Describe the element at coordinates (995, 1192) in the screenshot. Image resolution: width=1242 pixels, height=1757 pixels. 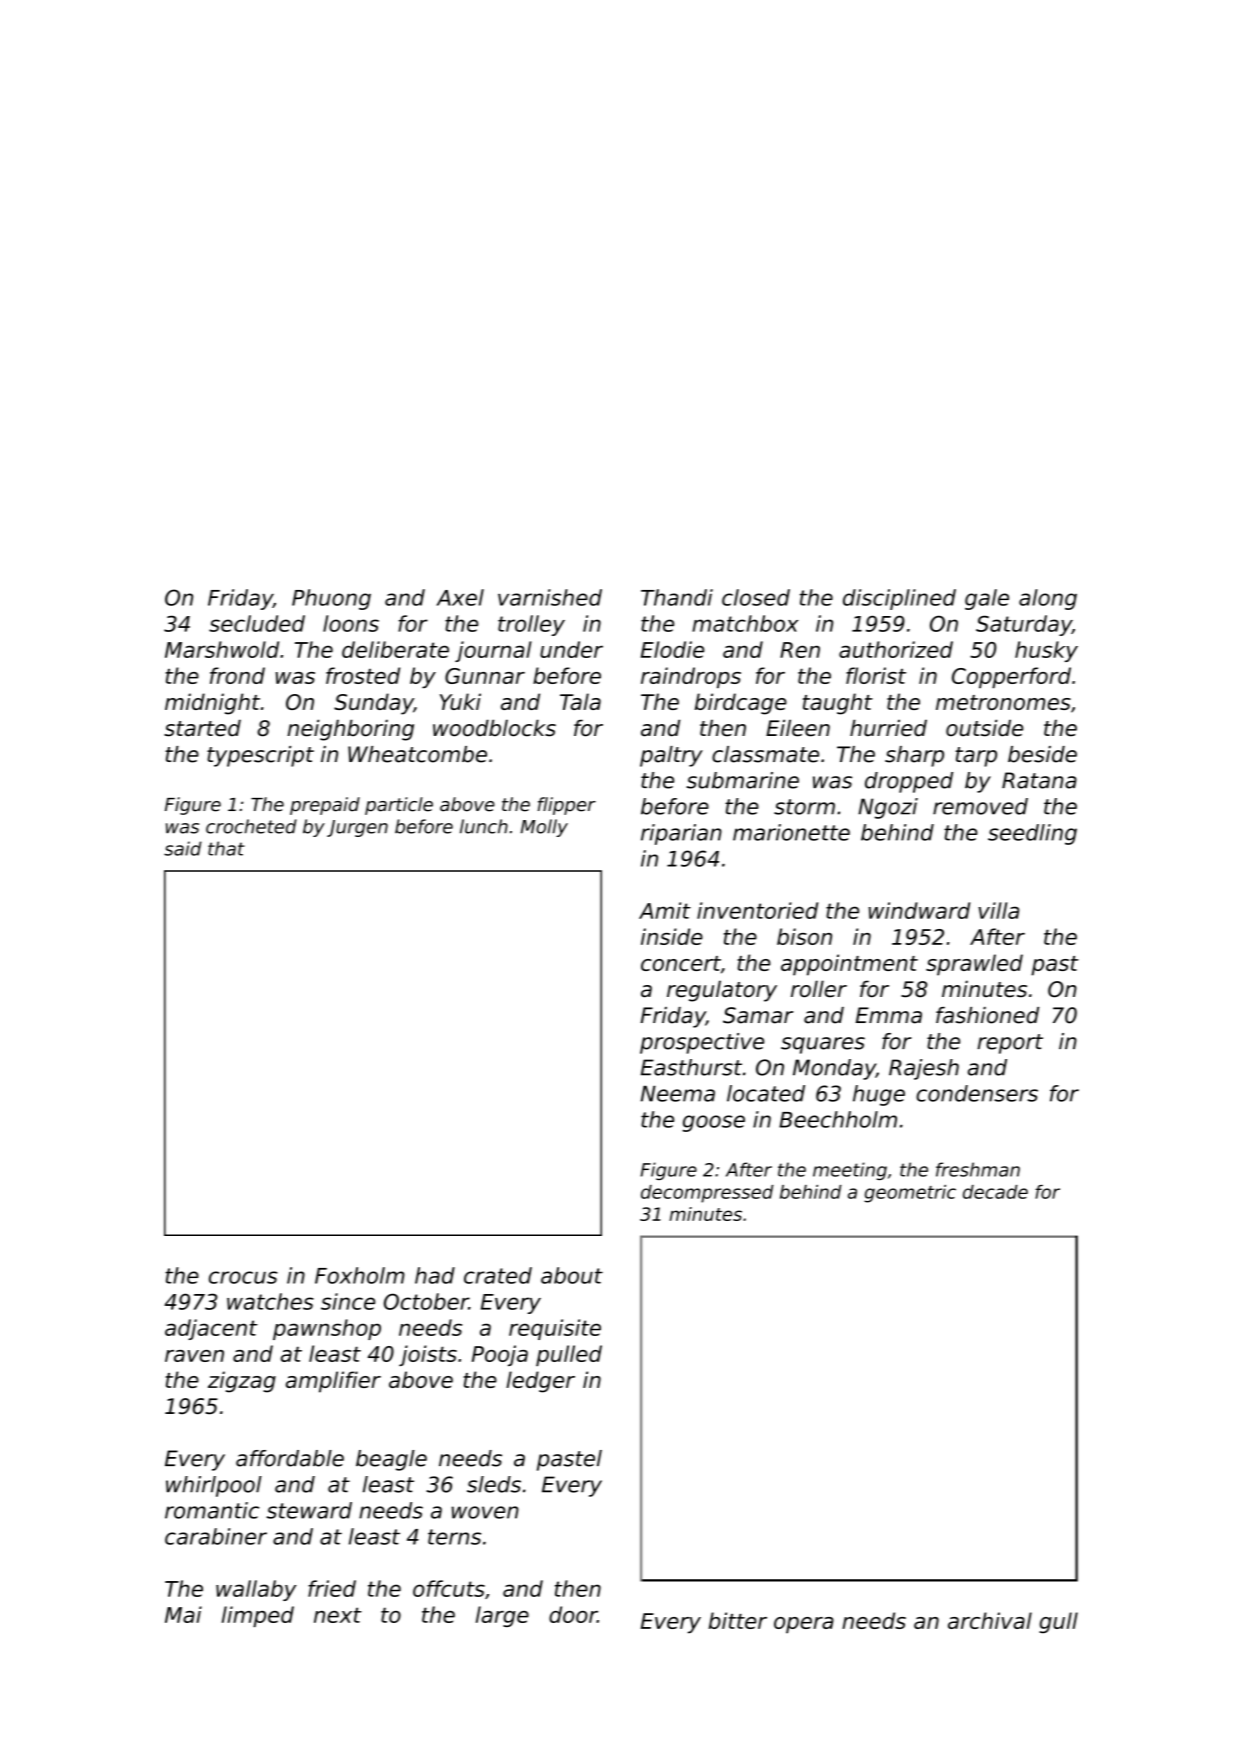
I see `decade` at that location.
